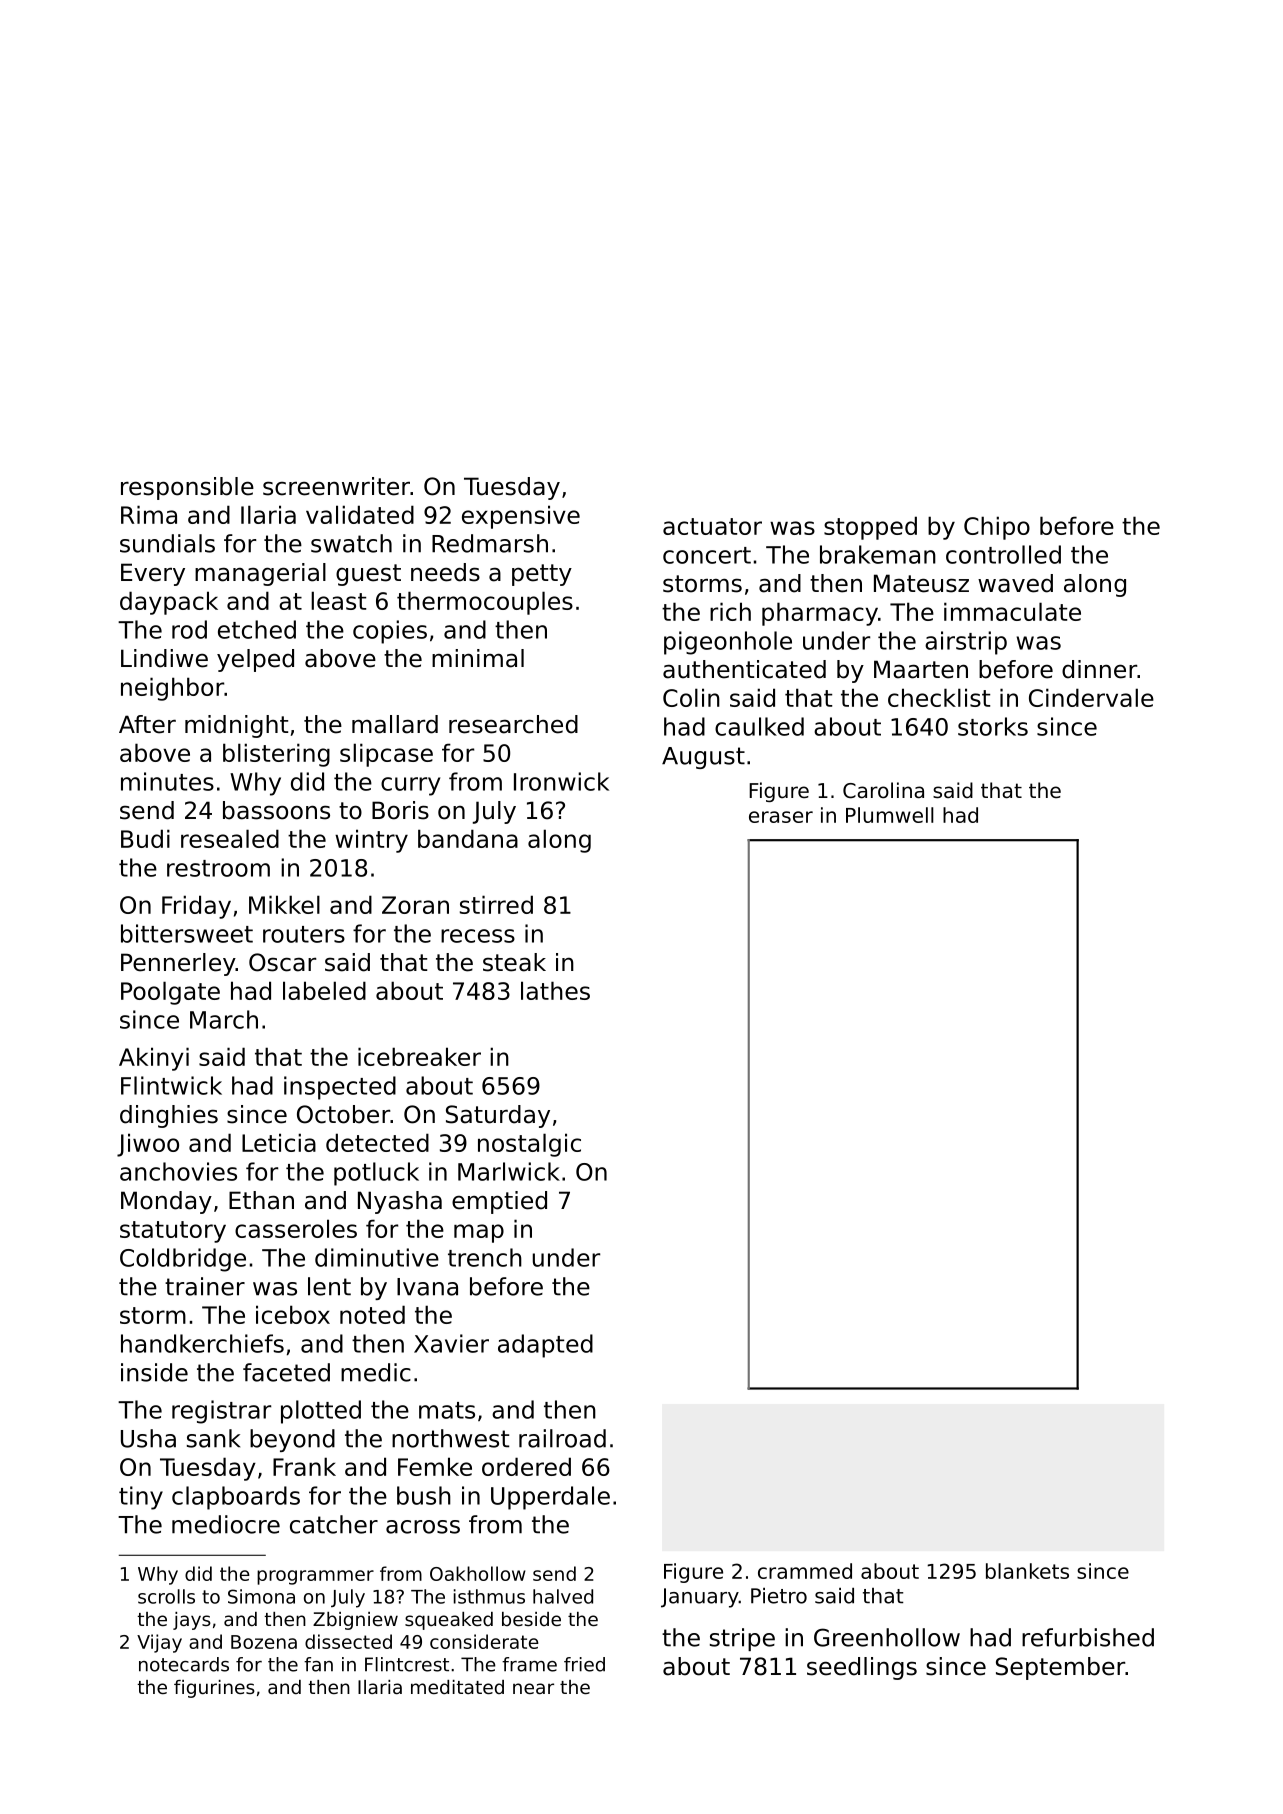 The width and height of the screenshot is (1283, 1814). What do you see at coordinates (805, 1571) in the screenshot?
I see `crammed` at bounding box center [805, 1571].
